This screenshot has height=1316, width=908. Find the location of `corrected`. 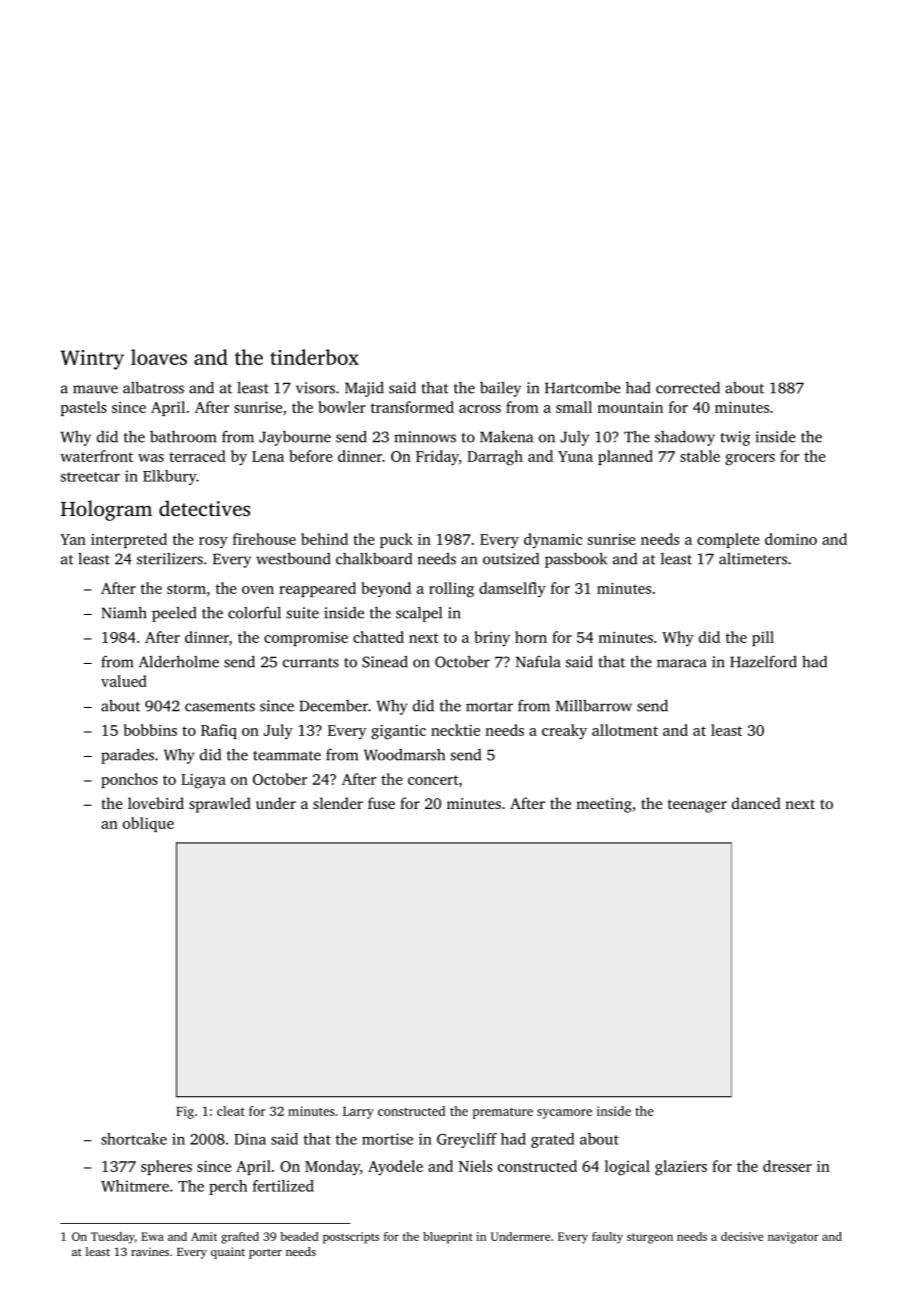

corrected is located at coordinates (688, 387).
